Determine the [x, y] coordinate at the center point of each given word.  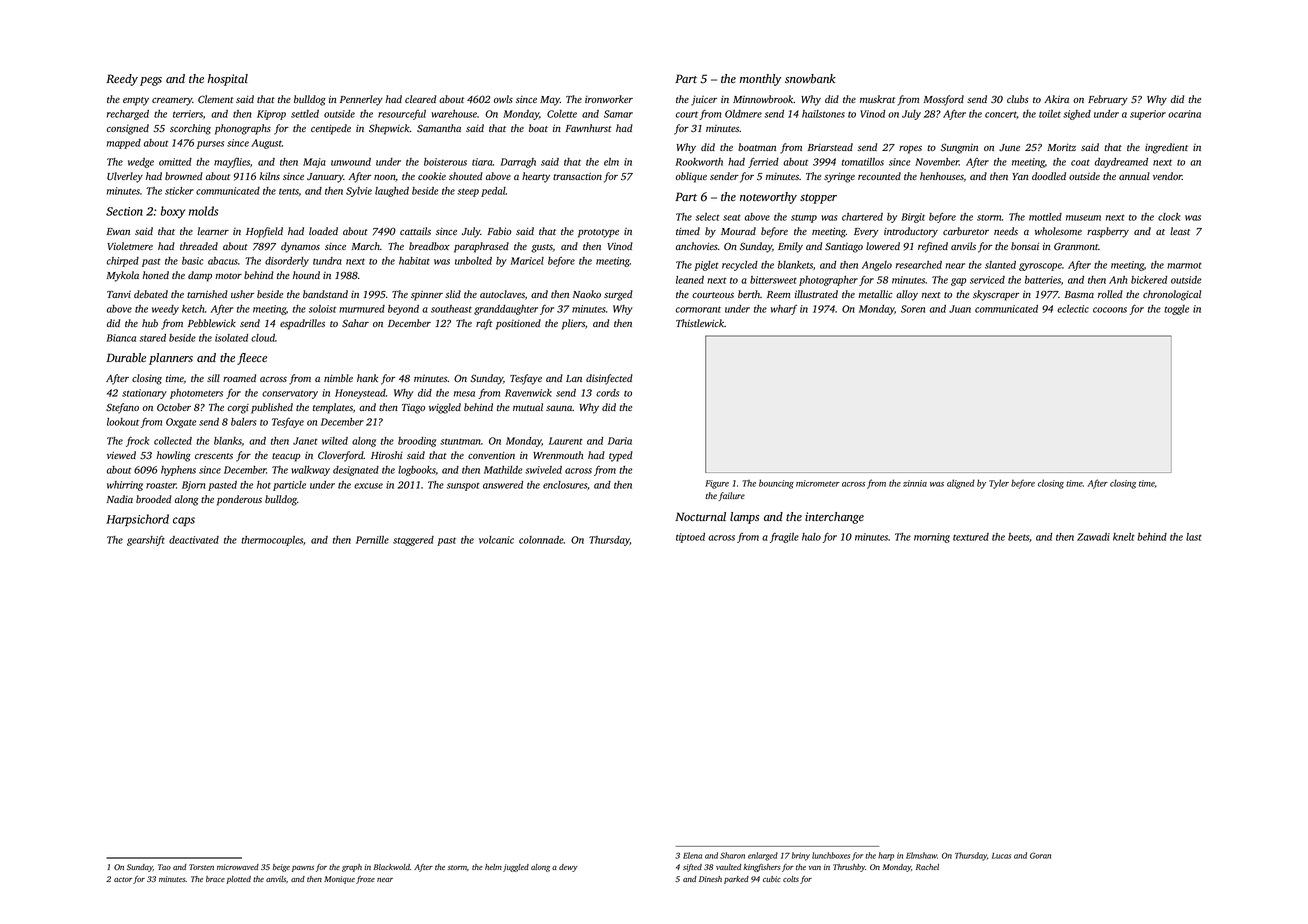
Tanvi [119, 294]
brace [215, 879]
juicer [704, 100]
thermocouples [272, 541]
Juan [960, 309]
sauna [559, 408]
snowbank [810, 79]
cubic [772, 879]
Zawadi [1093, 537]
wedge [141, 163]
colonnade [541, 540]
